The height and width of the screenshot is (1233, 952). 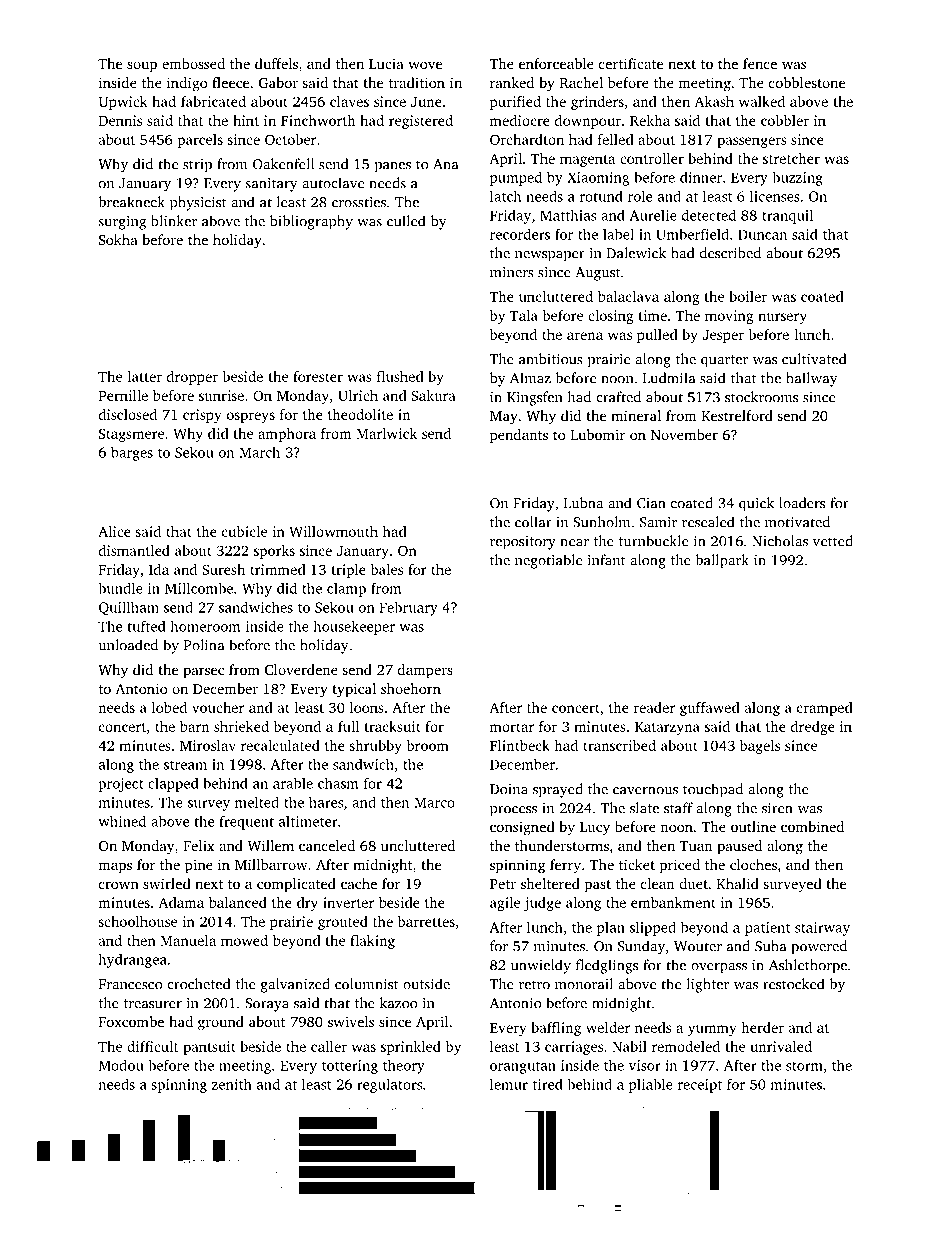 What do you see at coordinates (445, 164) in the screenshot?
I see `Ana` at bounding box center [445, 164].
